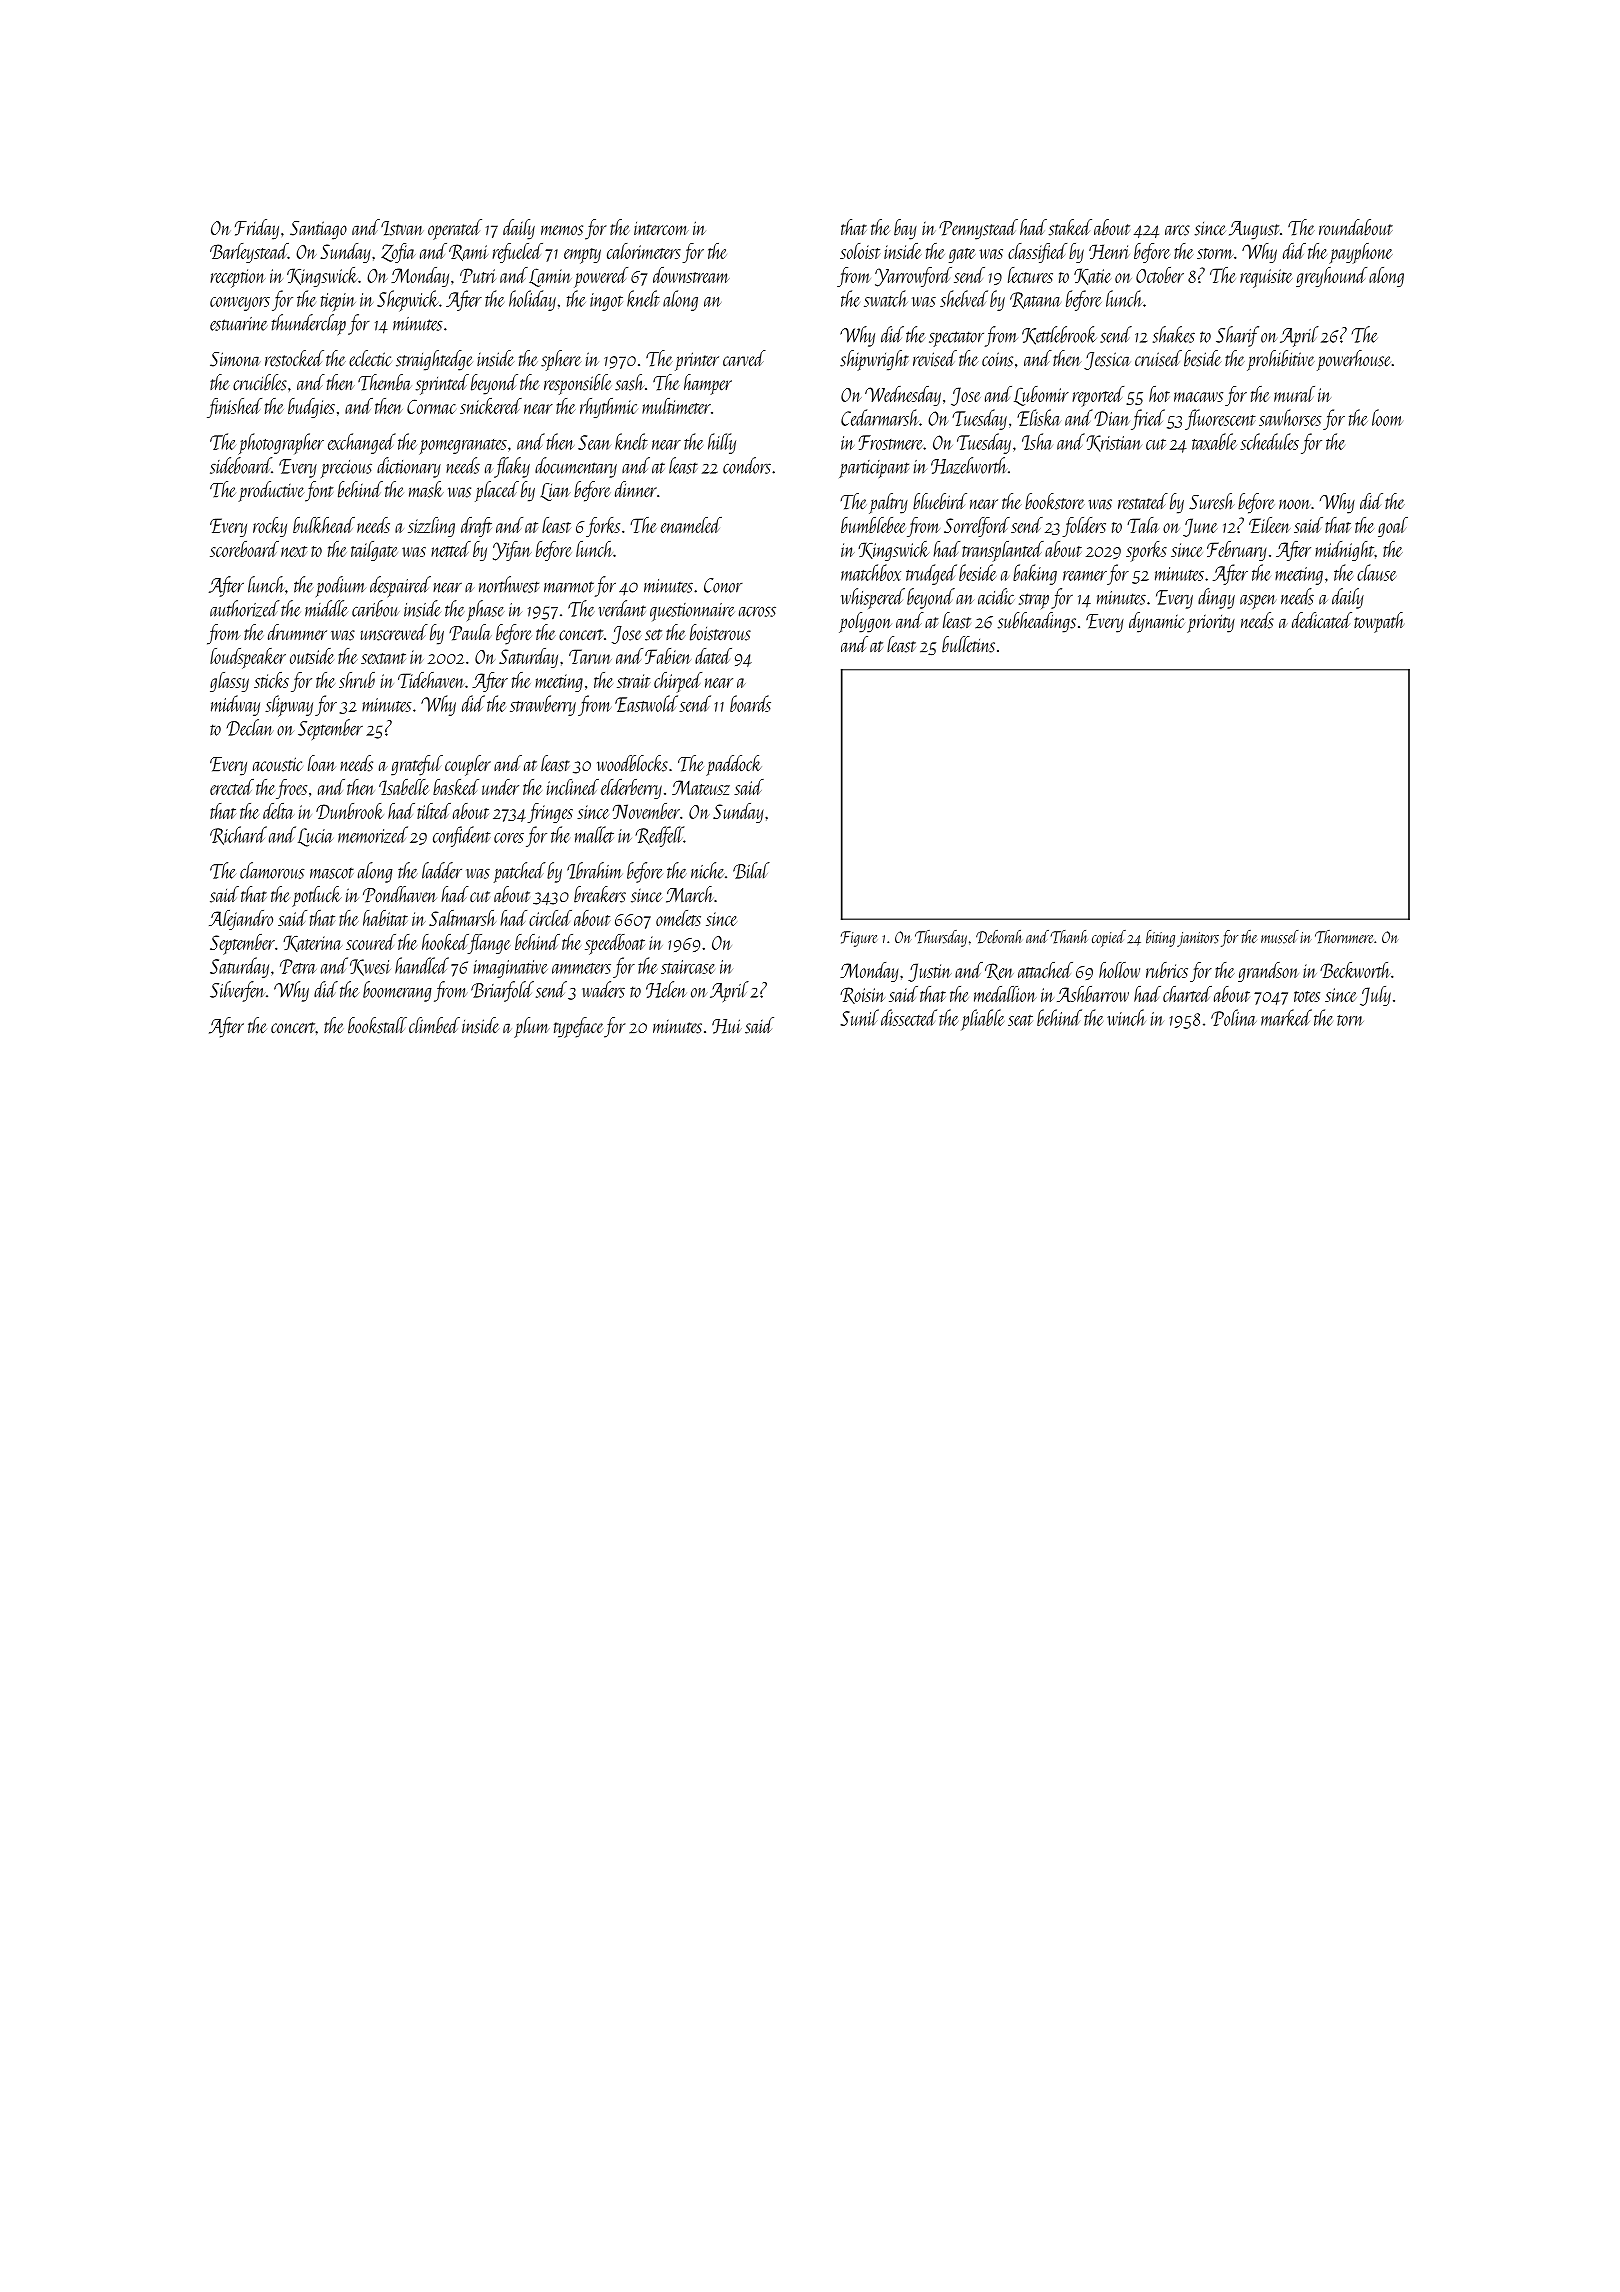 This image has height=2292, width=1620. What do you see at coordinates (550, 918) in the image?
I see `circled` at bounding box center [550, 918].
